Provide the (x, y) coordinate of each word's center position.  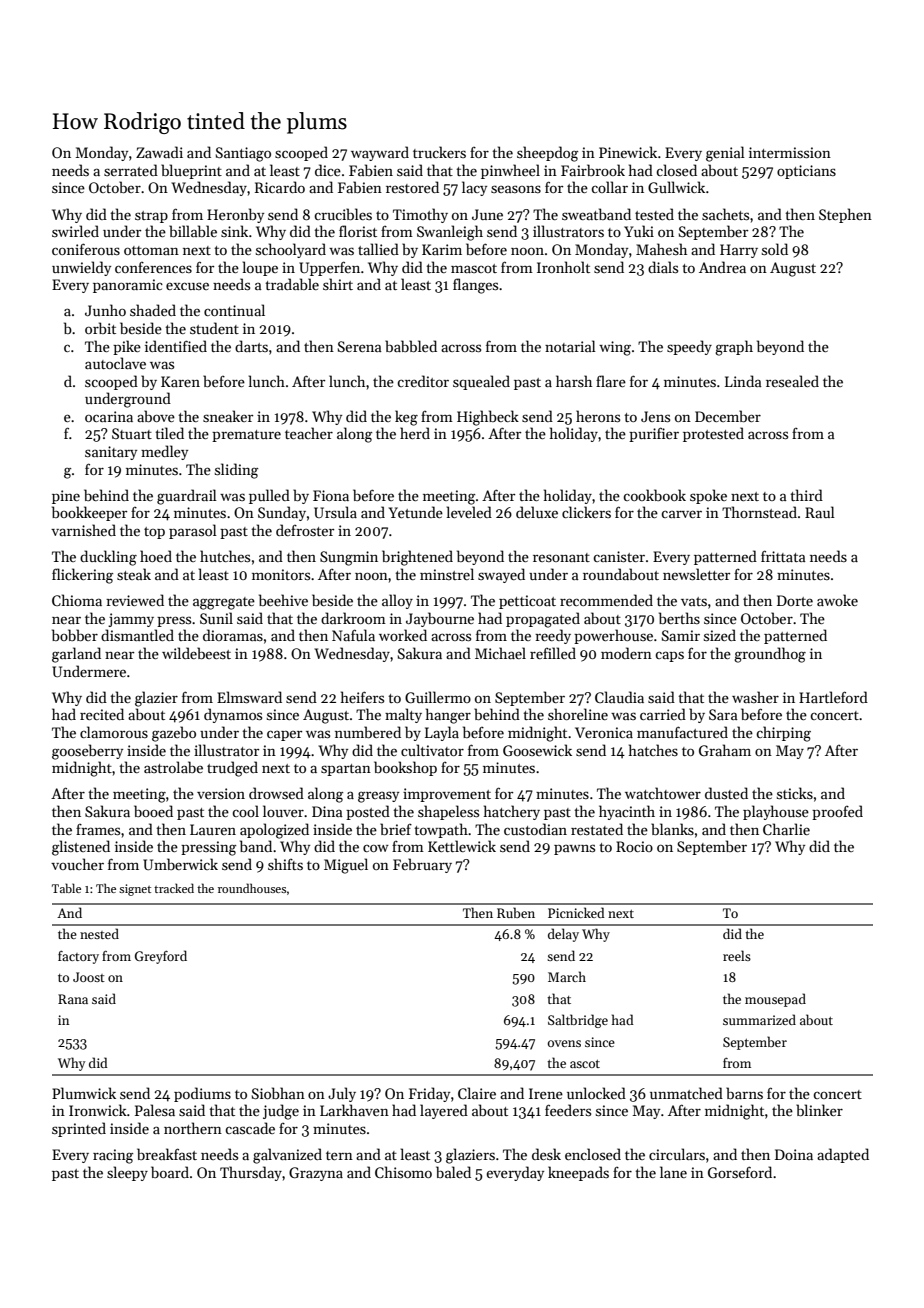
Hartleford (833, 697)
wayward (380, 153)
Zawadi (159, 152)
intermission (790, 152)
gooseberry (87, 752)
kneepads (578, 1173)
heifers (362, 697)
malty (403, 715)
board (170, 1172)
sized (720, 635)
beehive (283, 600)
